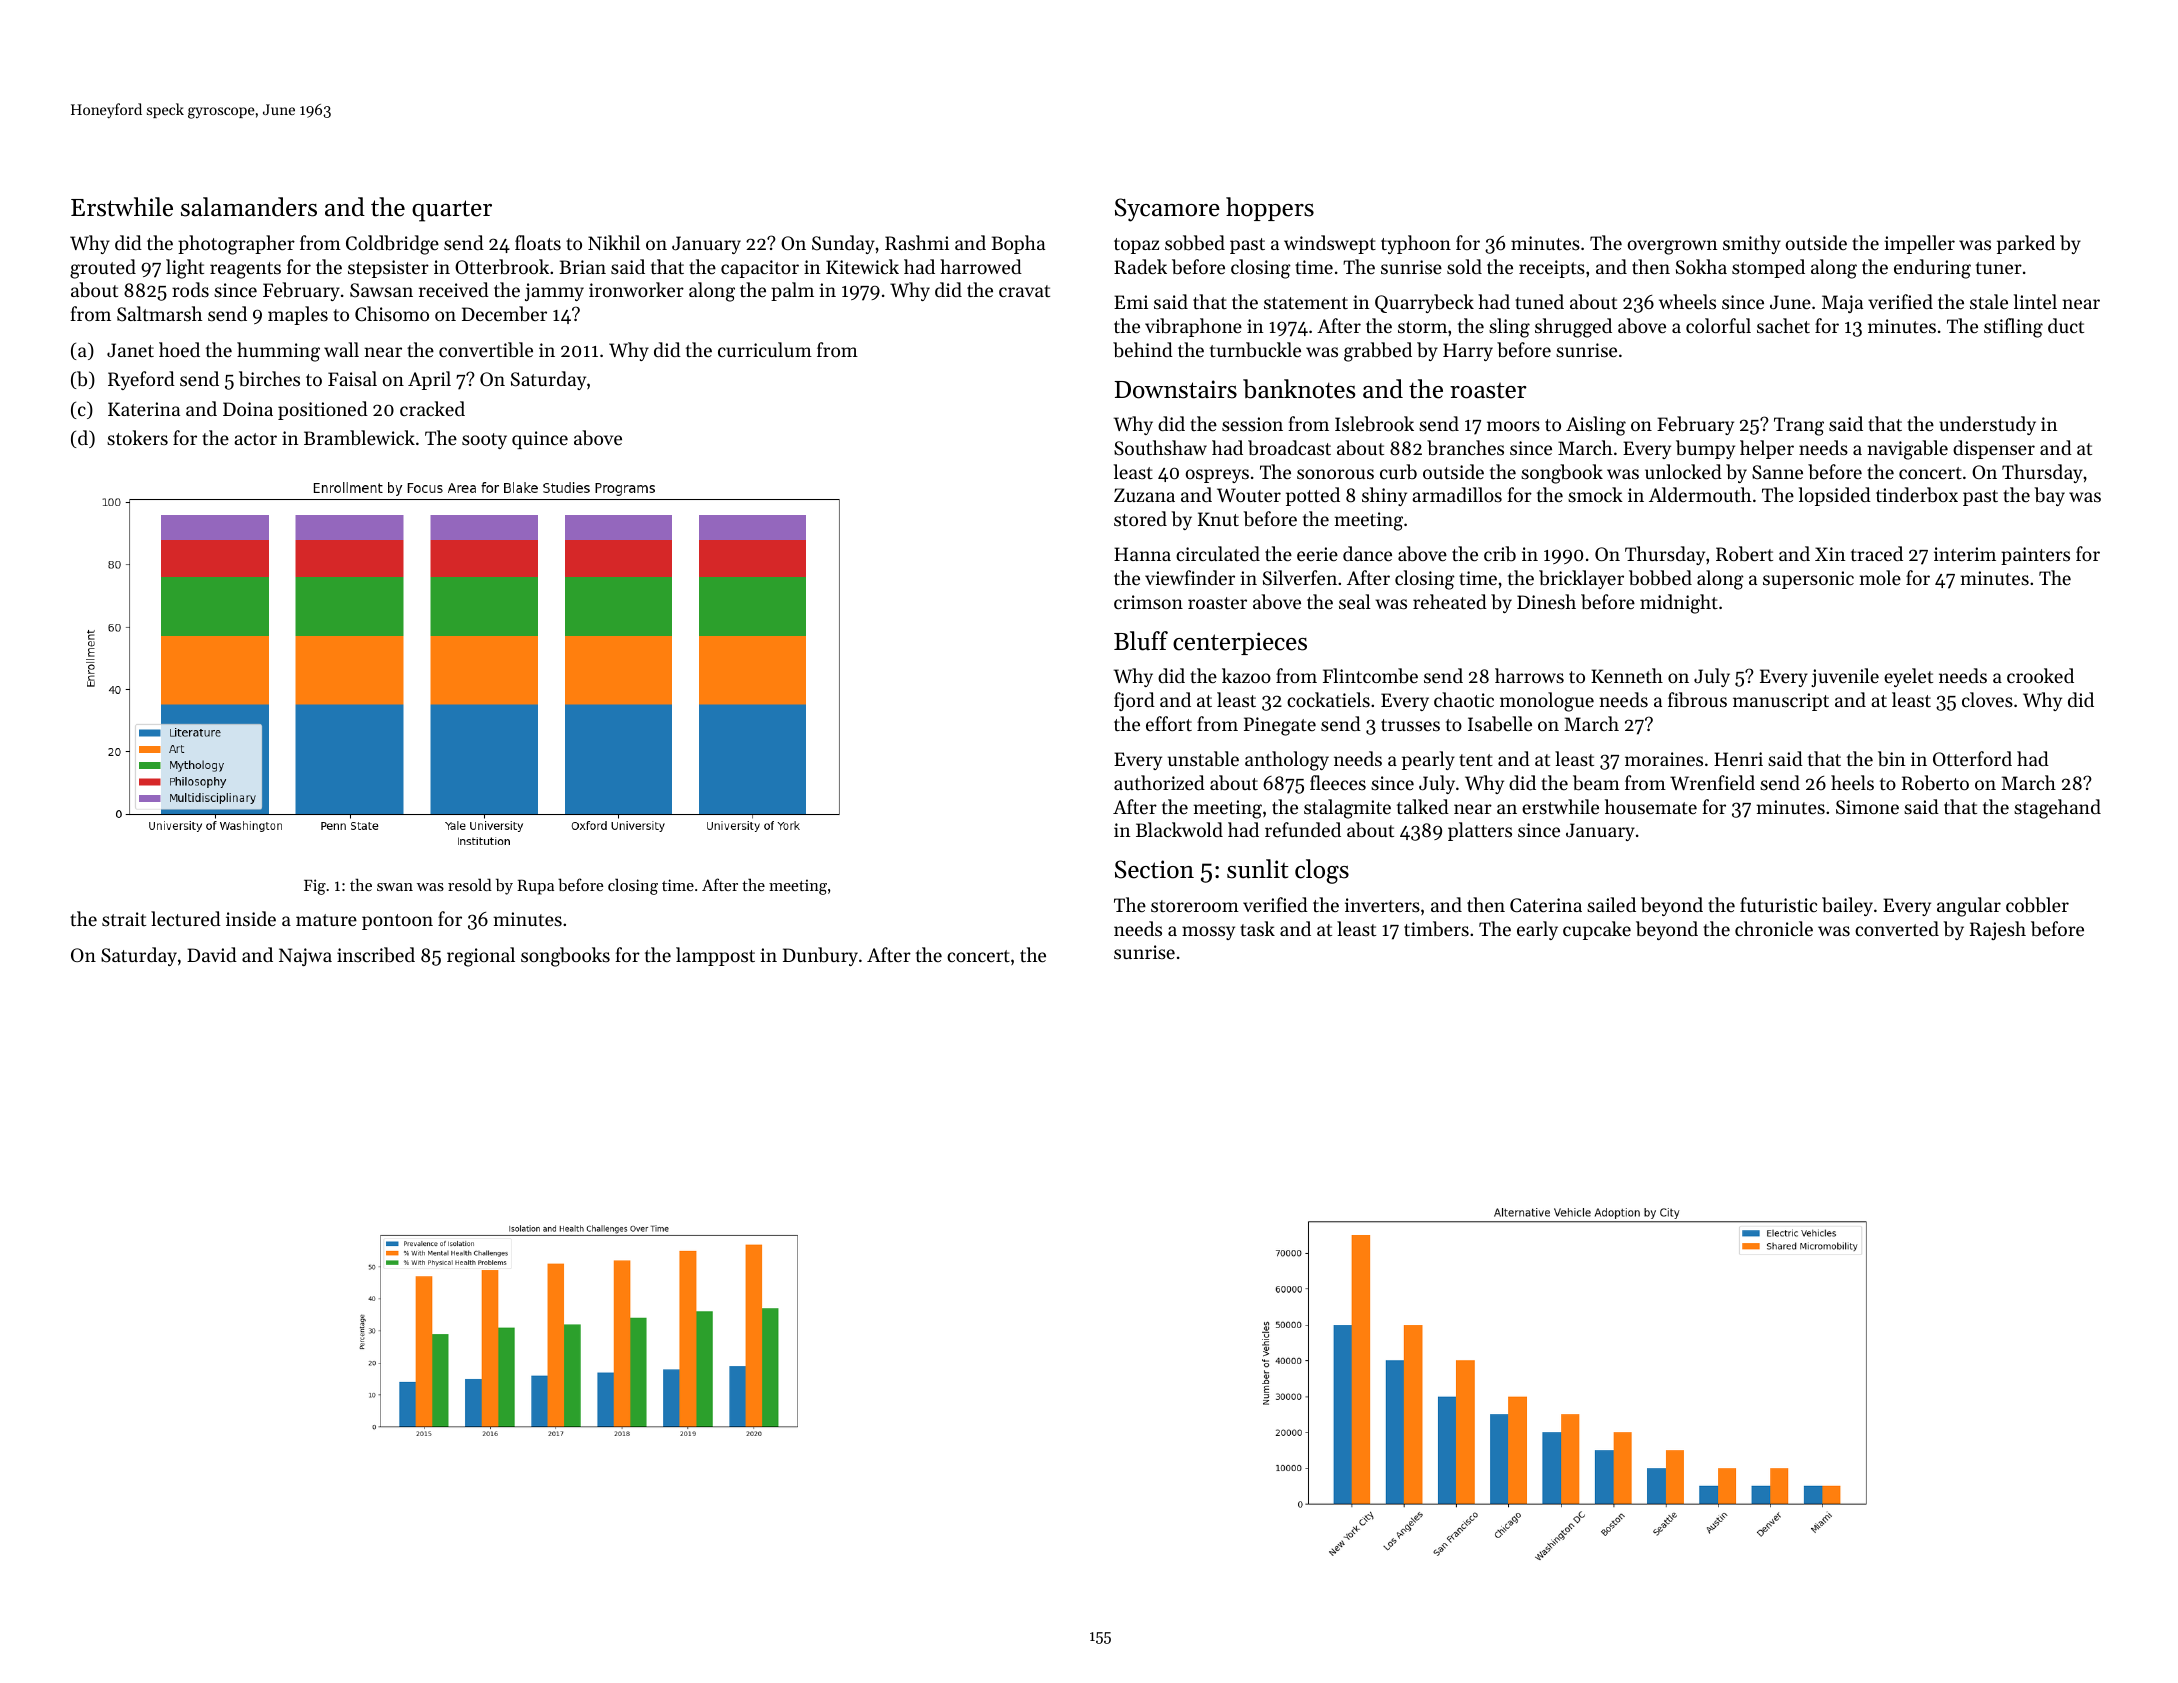 This page has width=2178, height=1683. What do you see at coordinates (454, 289) in the page?
I see `received` at bounding box center [454, 289].
